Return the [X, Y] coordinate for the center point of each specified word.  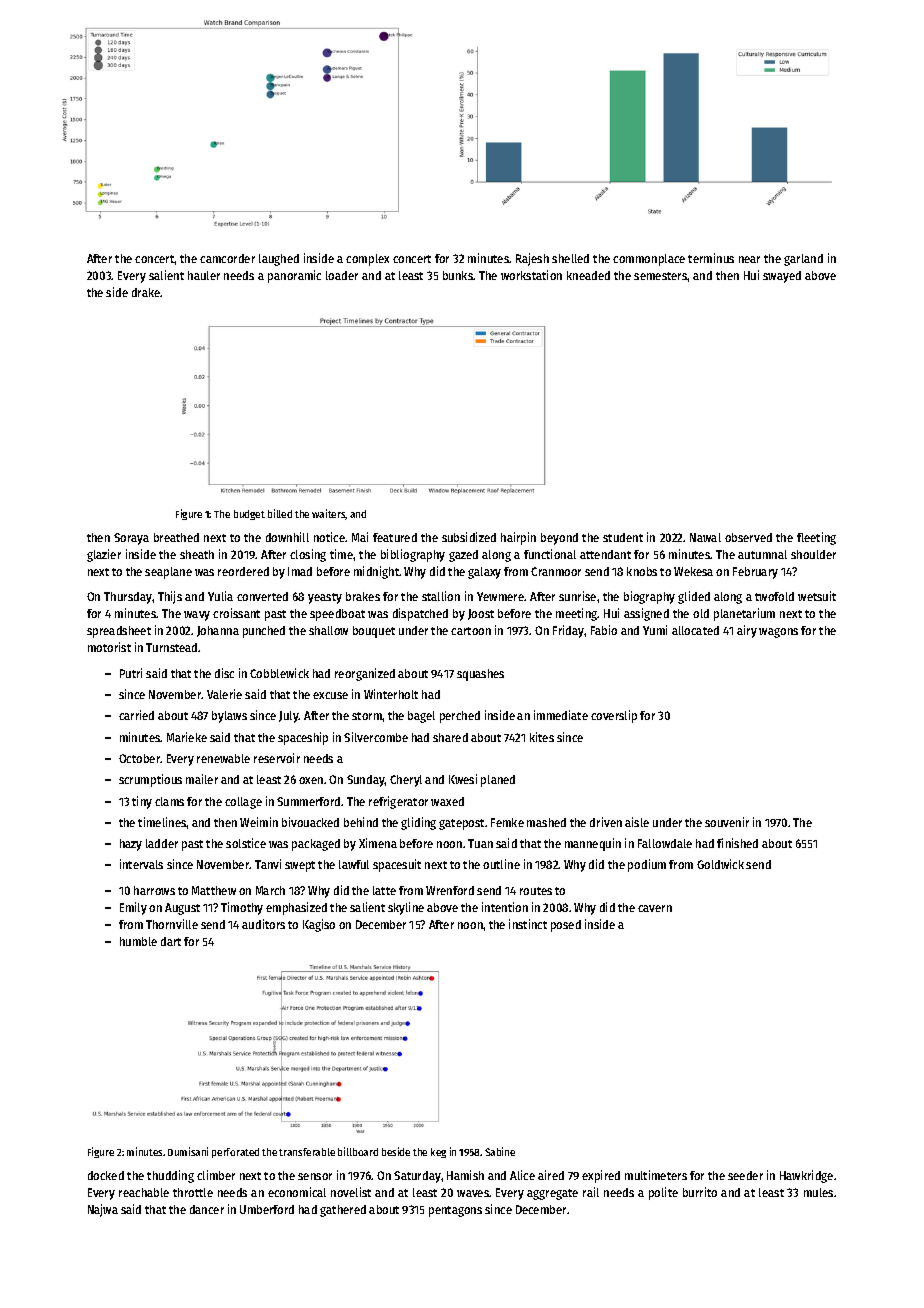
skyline [406, 908]
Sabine [500, 1151]
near [749, 259]
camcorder [227, 258]
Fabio [604, 630]
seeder [745, 1175]
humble [138, 941]
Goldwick [720, 864]
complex [367, 260]
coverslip [614, 716]
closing [308, 555]
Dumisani [188, 1151]
